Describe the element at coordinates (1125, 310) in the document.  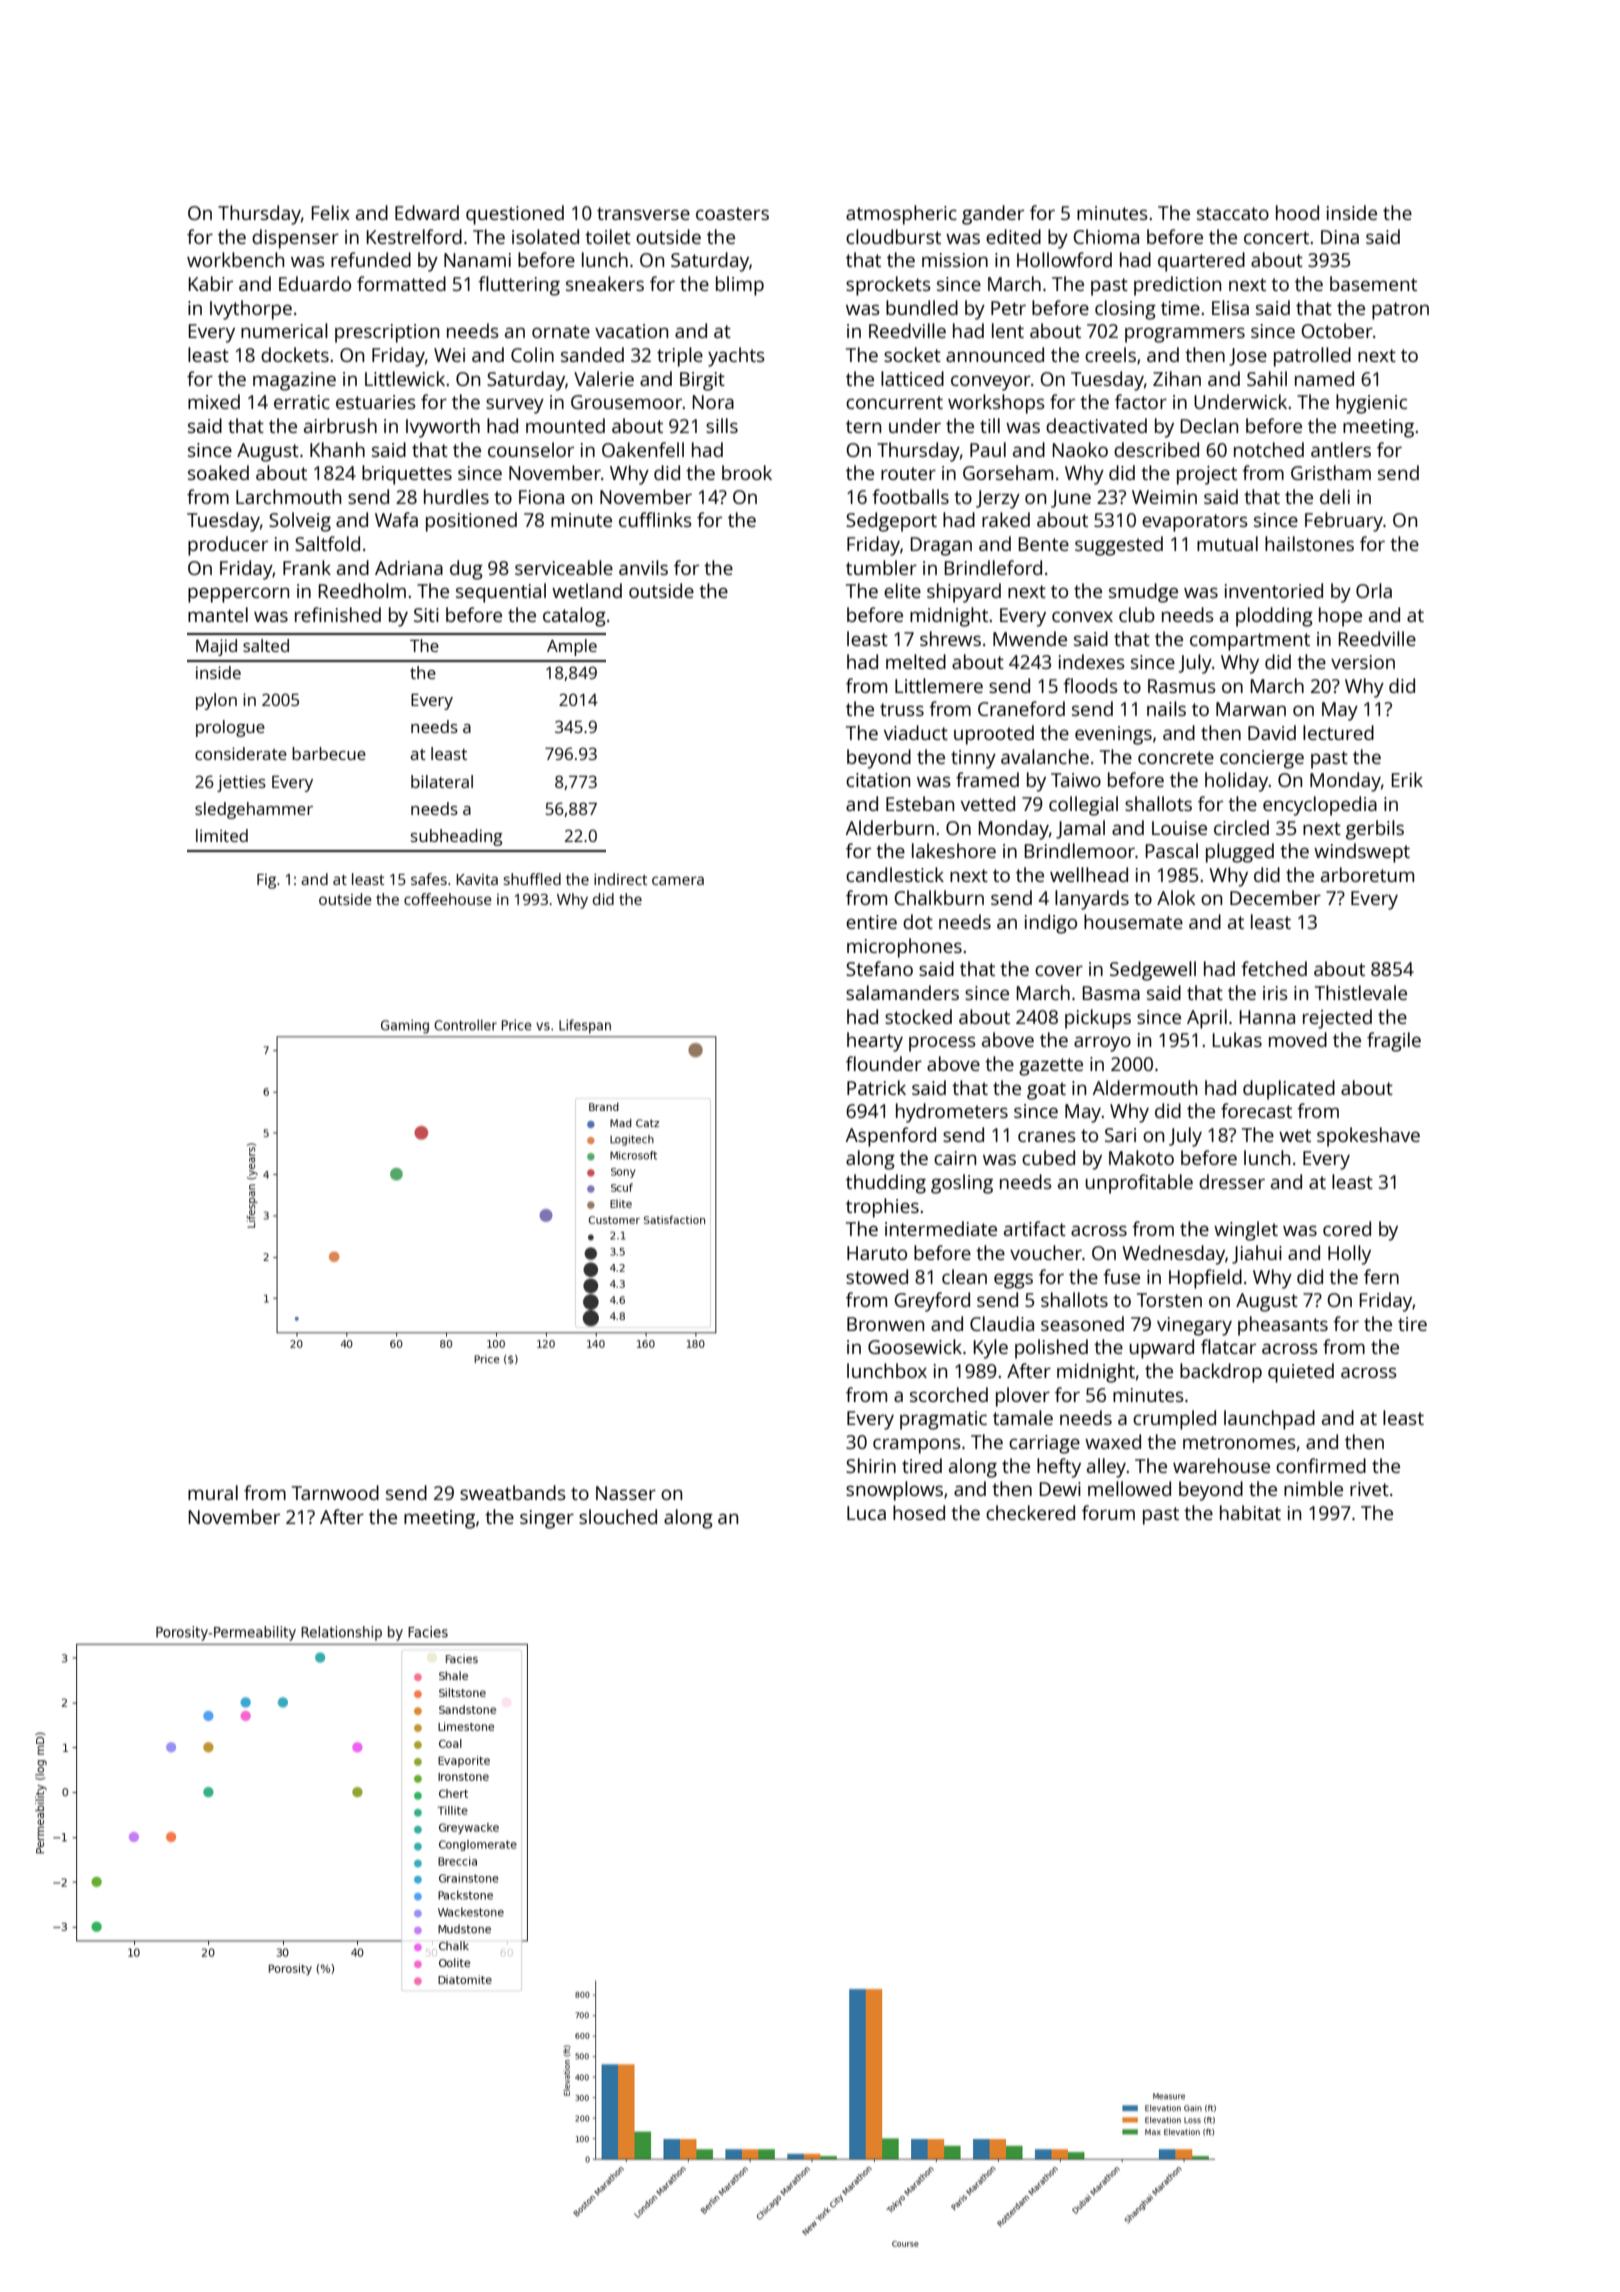
I see `closing` at that location.
